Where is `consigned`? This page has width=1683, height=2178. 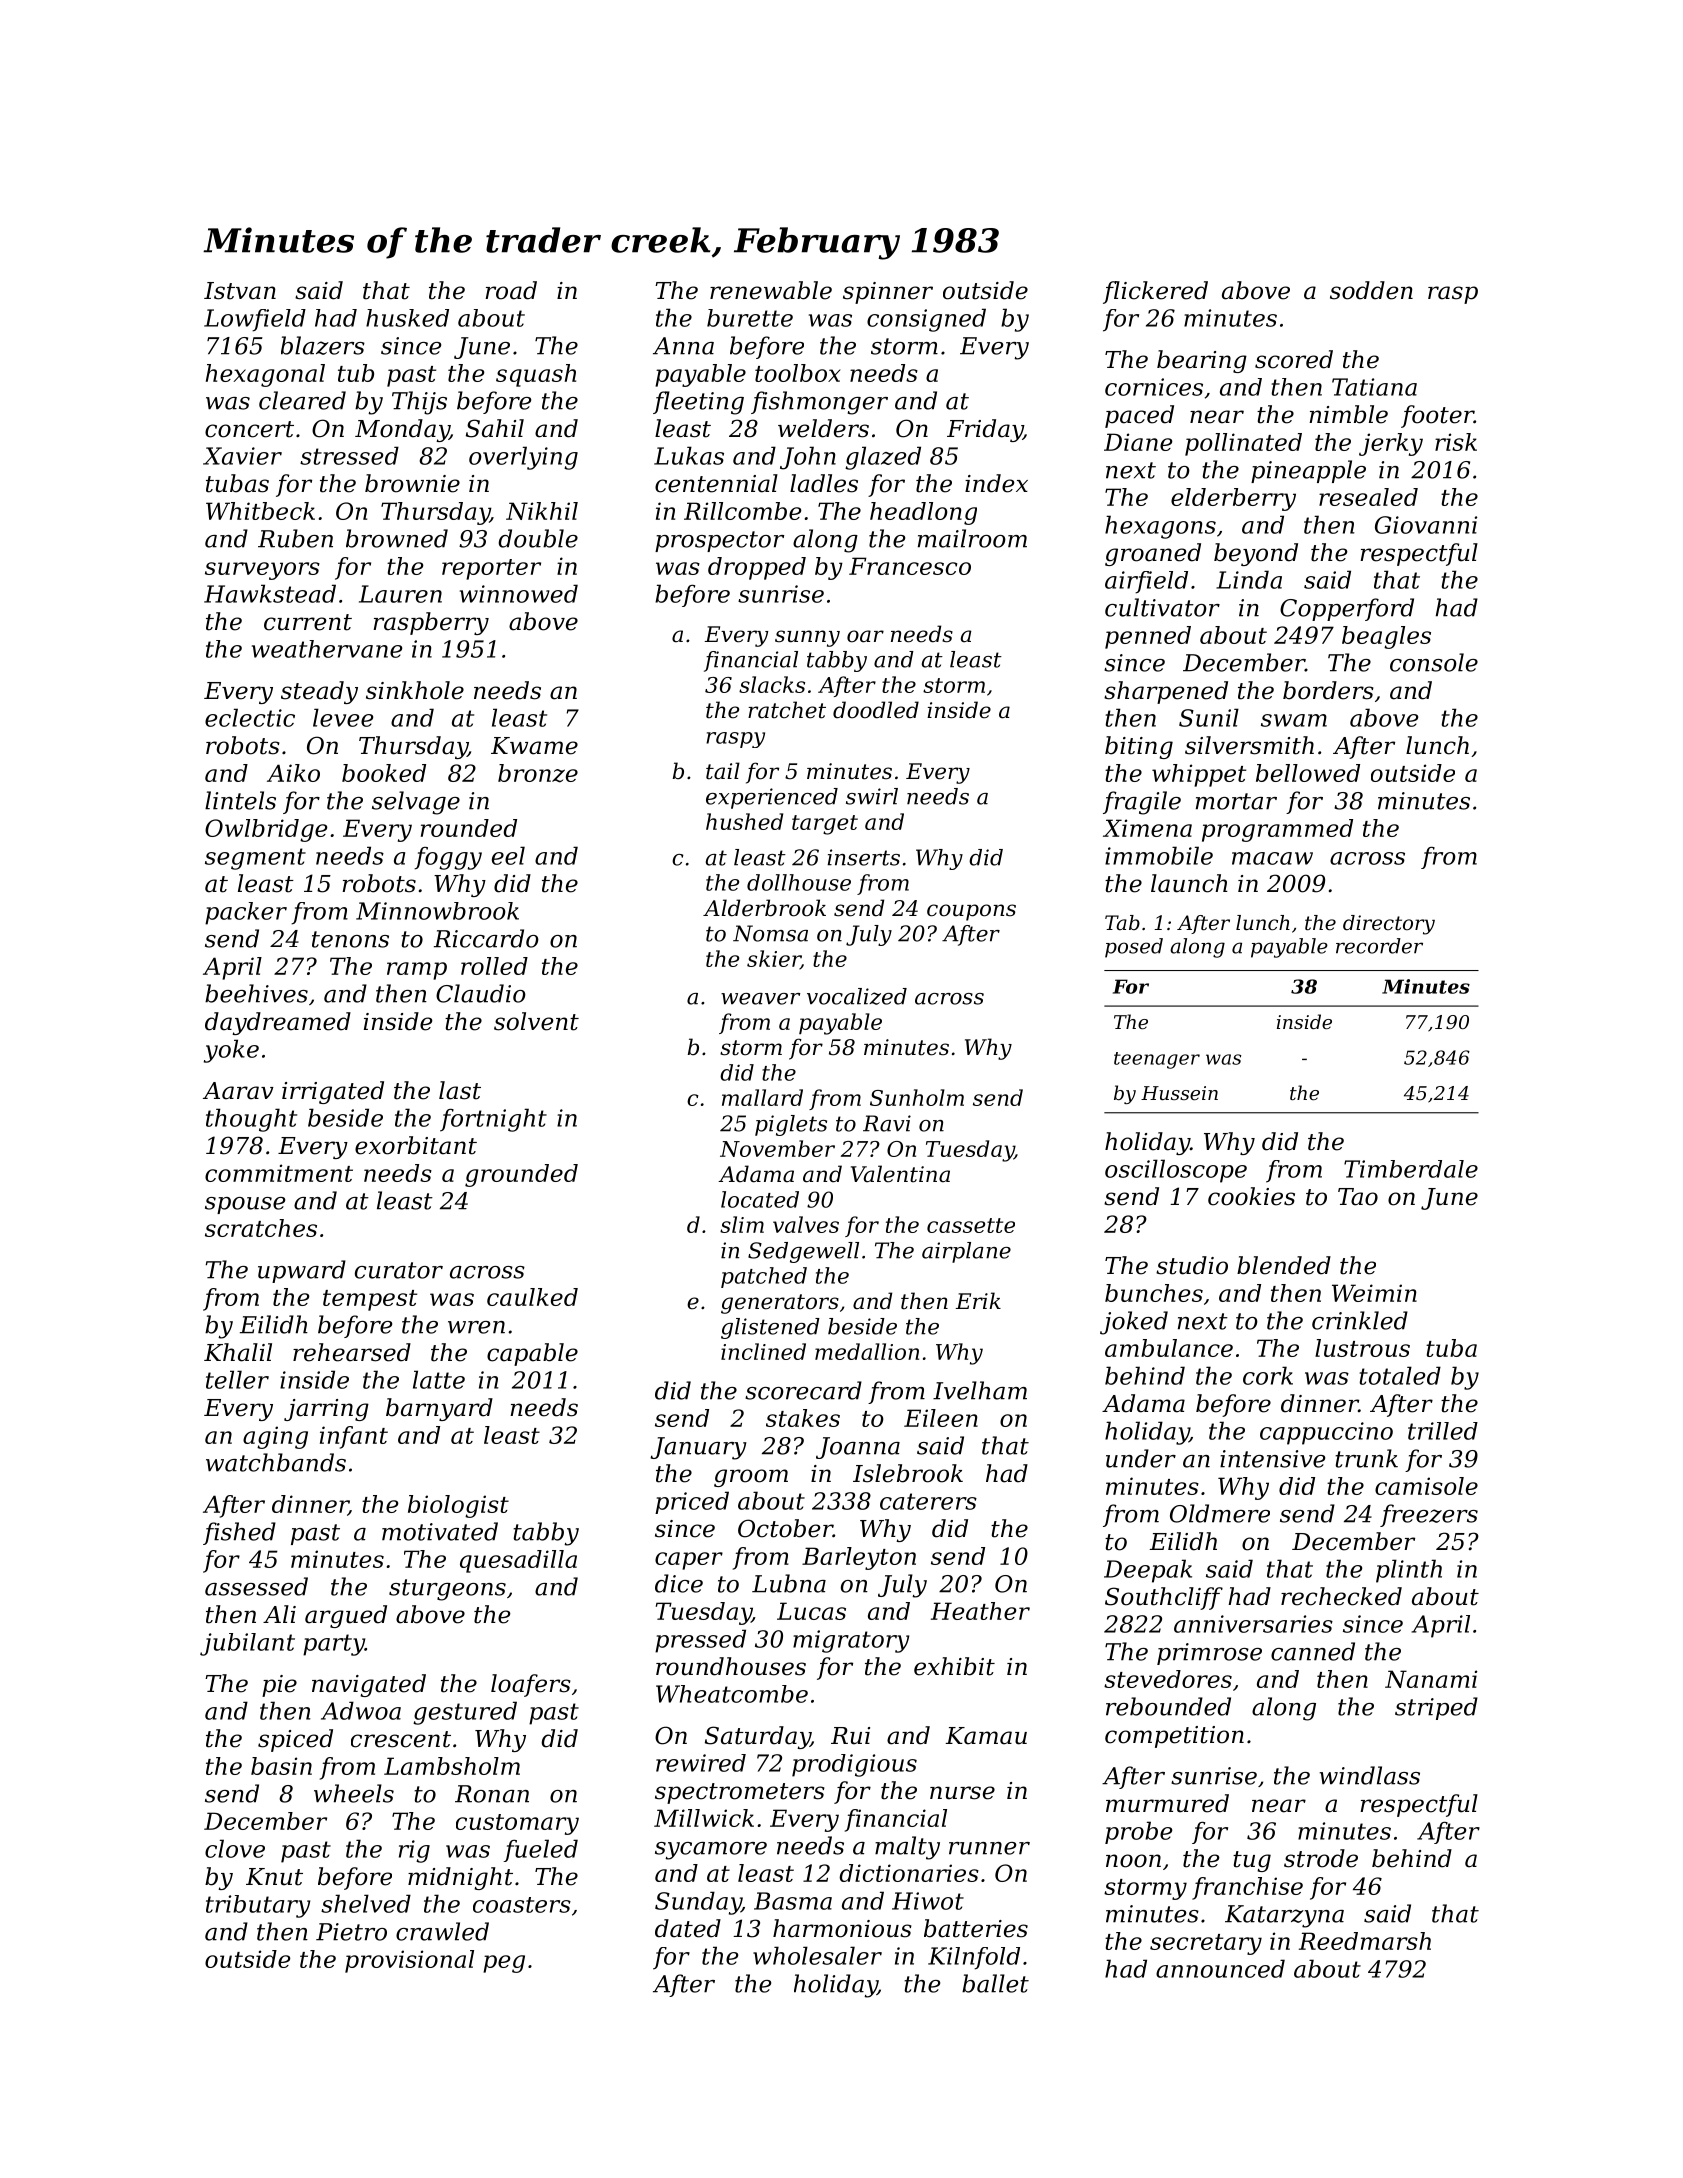 consigned is located at coordinates (926, 320).
